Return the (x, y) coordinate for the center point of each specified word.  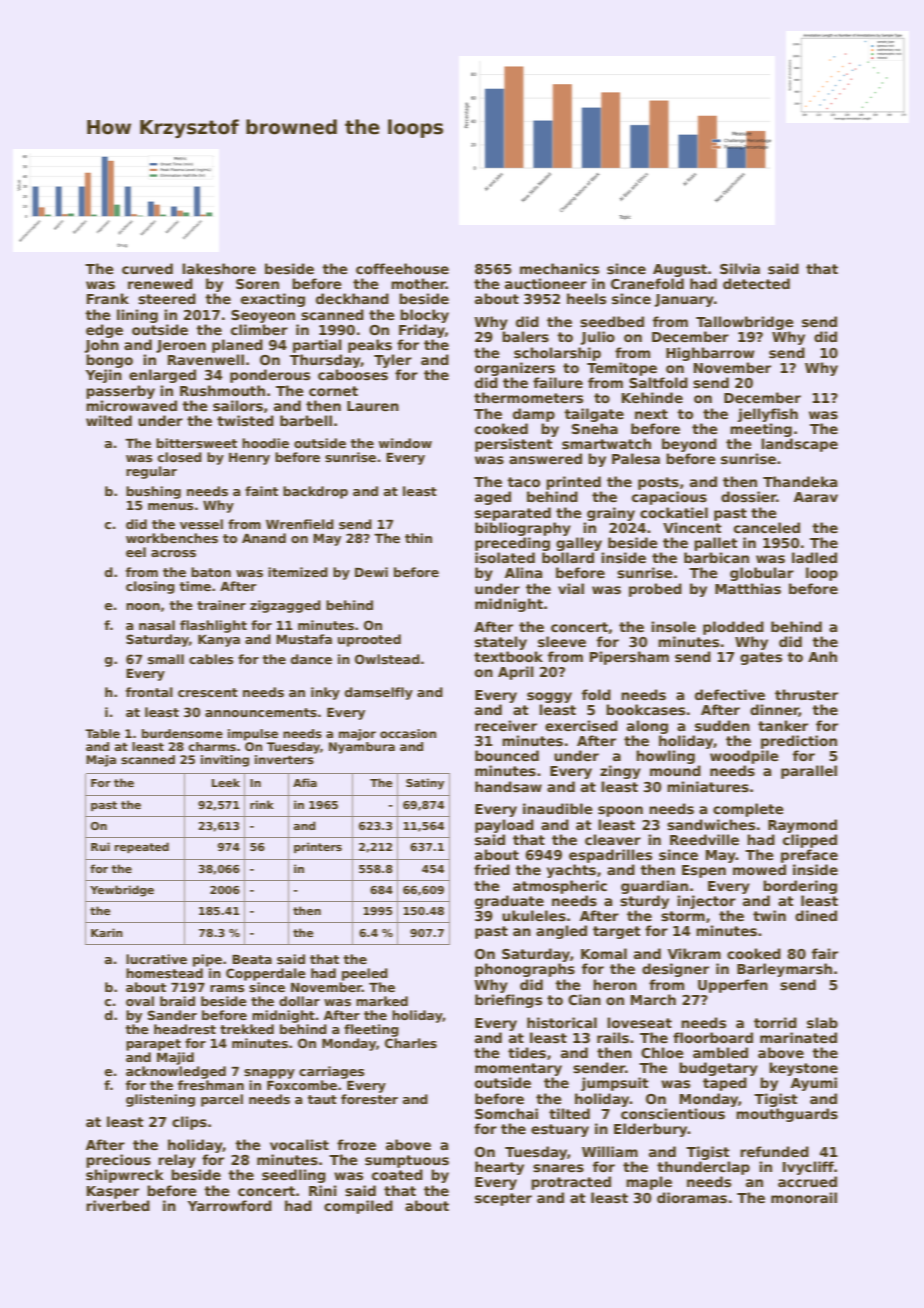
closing (150, 587)
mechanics (559, 268)
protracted (571, 1183)
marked (382, 1001)
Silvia (740, 268)
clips (189, 1123)
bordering (800, 887)
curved (147, 268)
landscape (799, 445)
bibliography (523, 529)
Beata (252, 959)
